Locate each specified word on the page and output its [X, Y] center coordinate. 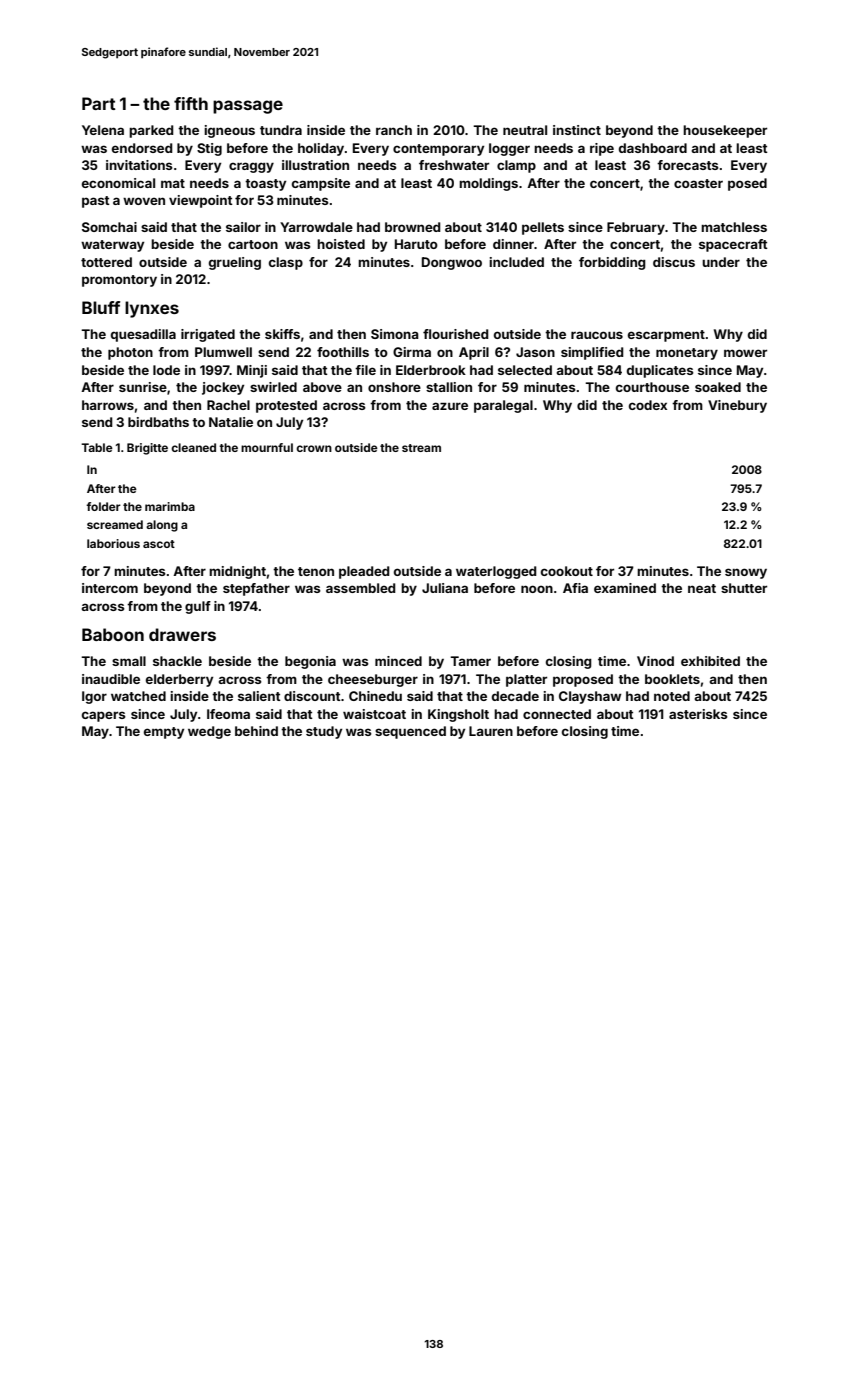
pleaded [364, 572]
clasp [286, 263]
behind [256, 731]
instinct [577, 130]
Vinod [655, 661]
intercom [110, 588]
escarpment [666, 336]
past [96, 202]
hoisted [341, 244]
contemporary [438, 150]
